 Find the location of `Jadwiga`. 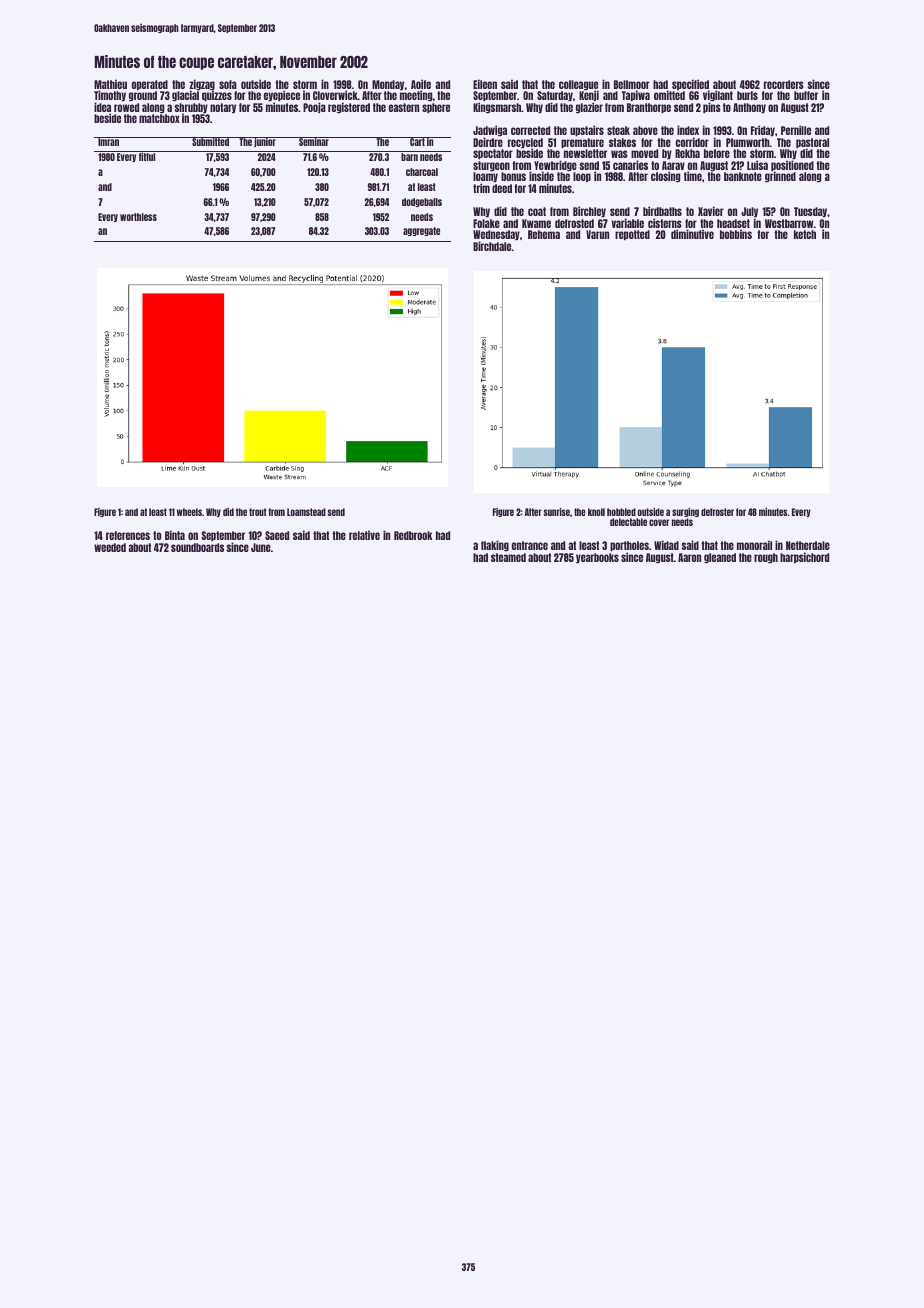

Jadwiga is located at coordinates (490, 131).
